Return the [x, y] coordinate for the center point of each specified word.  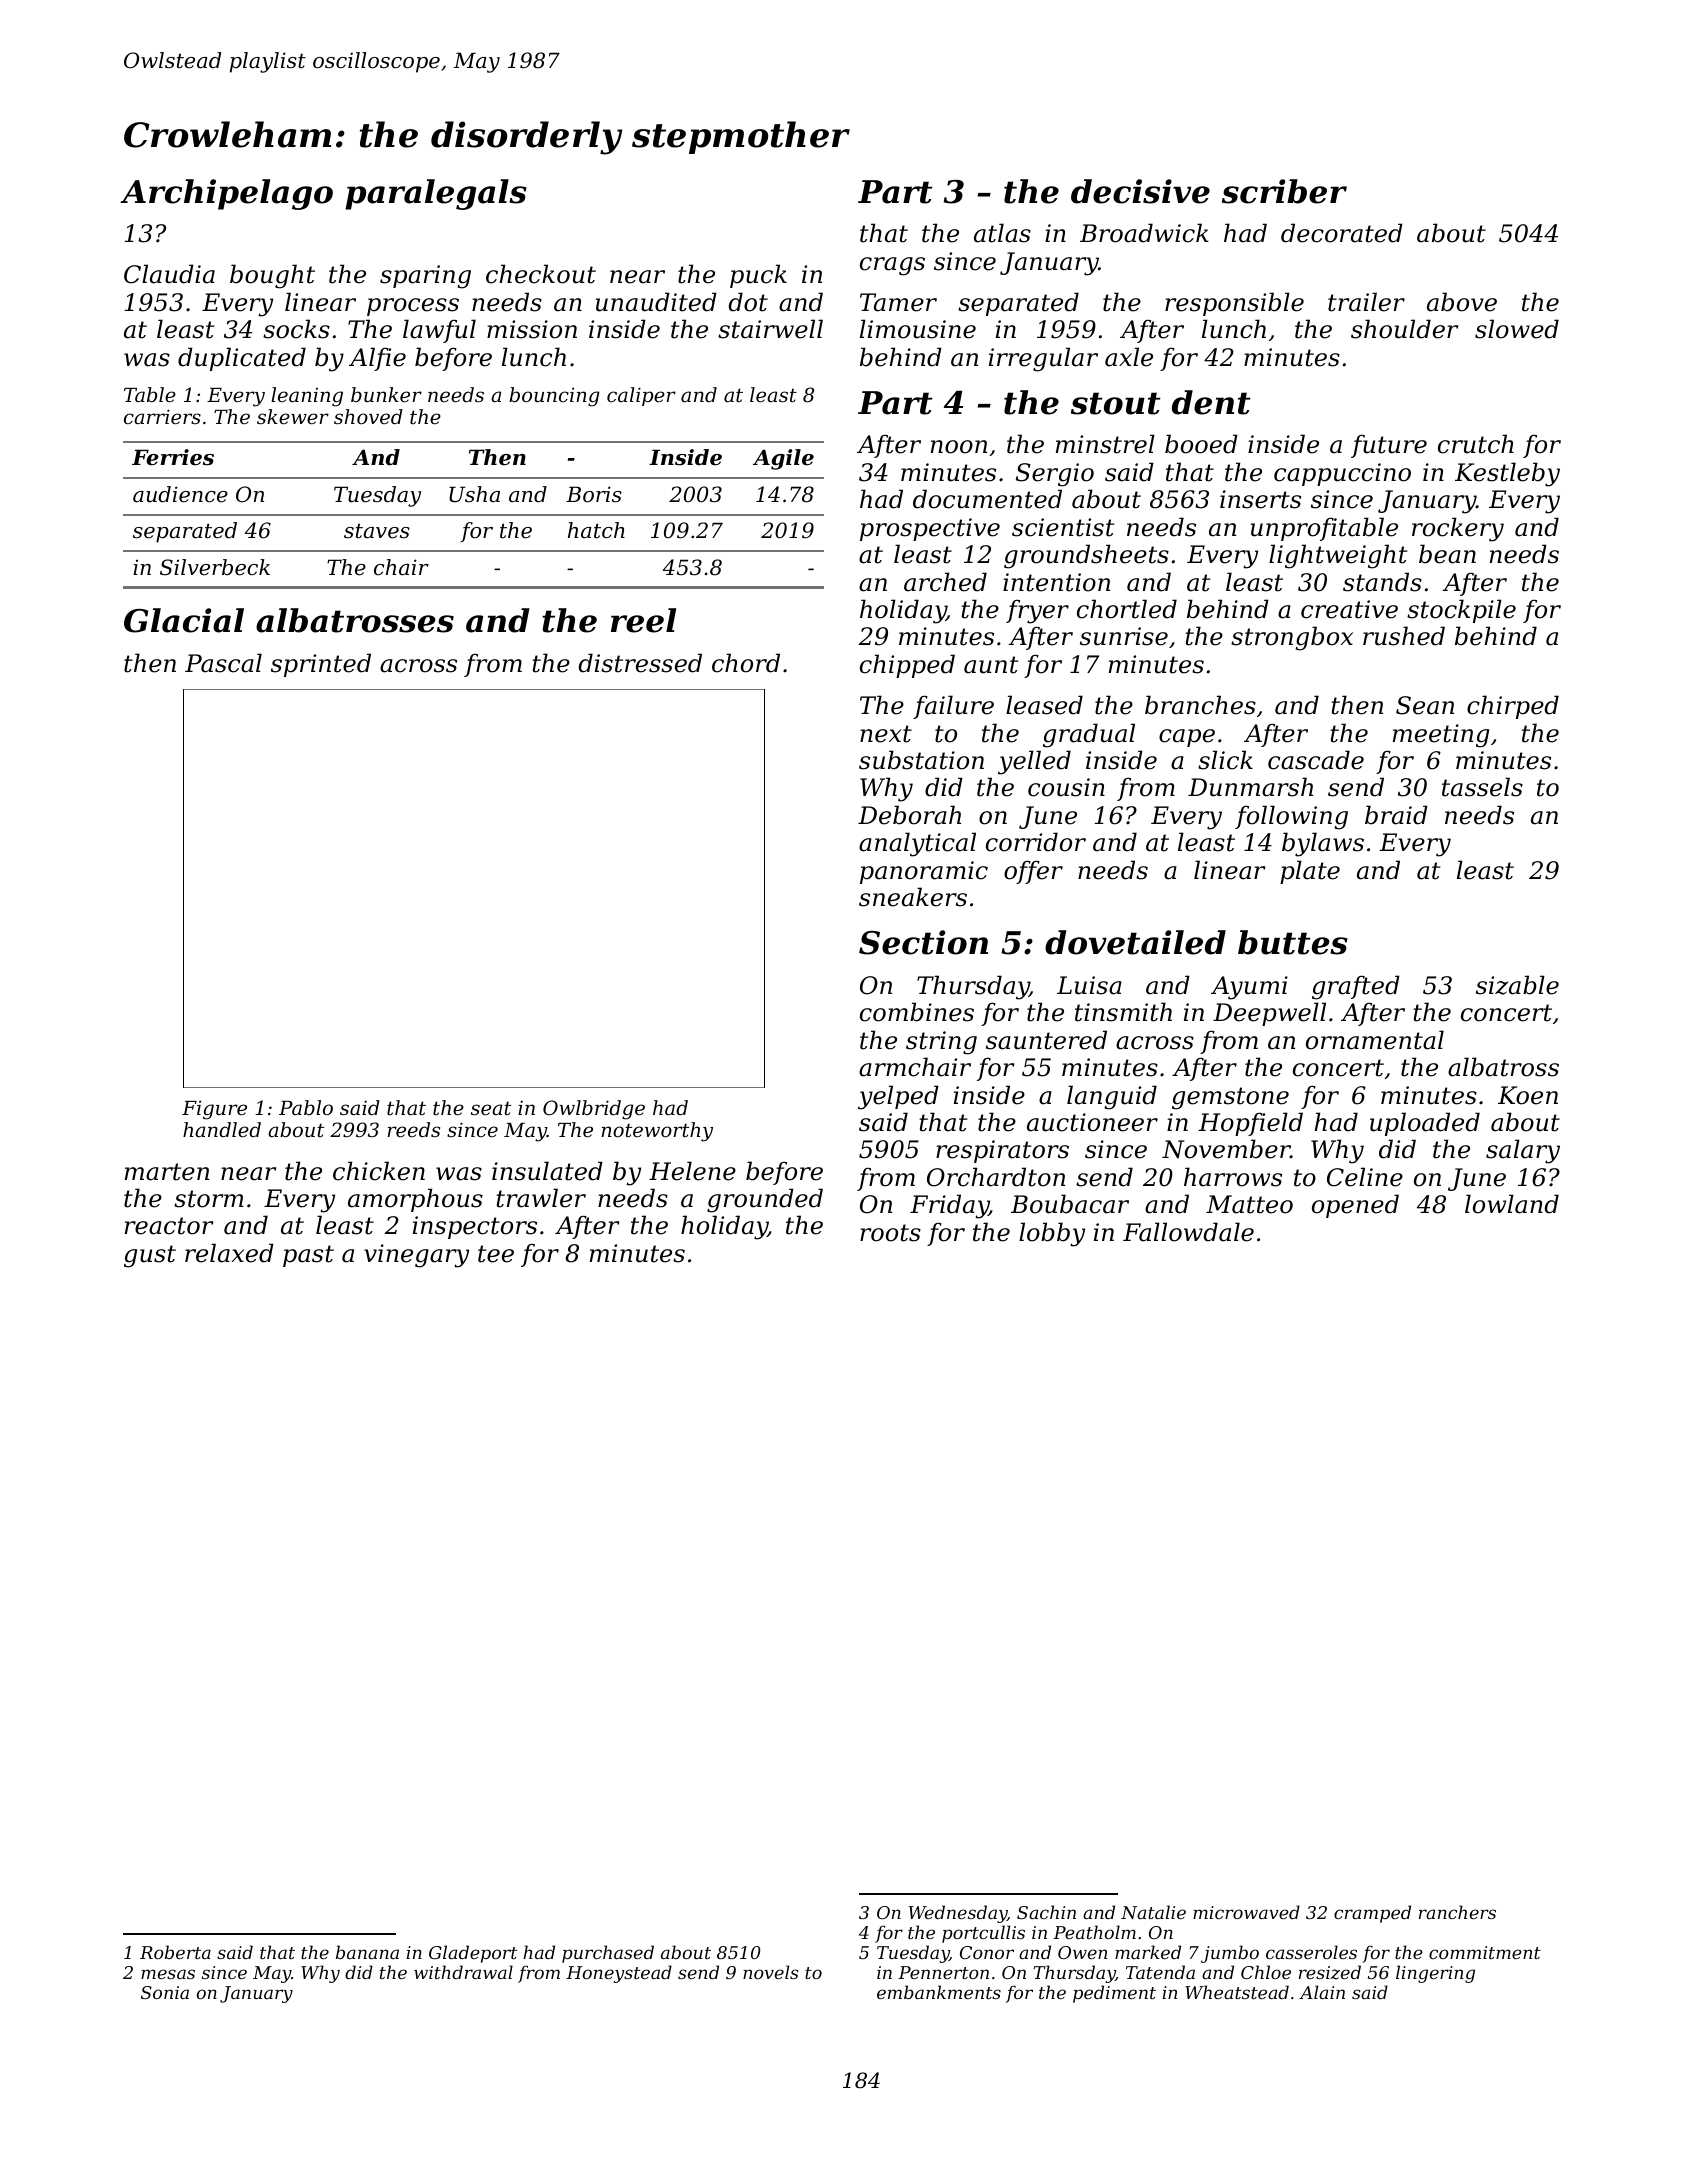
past [308, 1256]
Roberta [175, 1952]
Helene [692, 1171]
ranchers [1457, 1912]
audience [180, 494]
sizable [1517, 985]
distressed [640, 663]
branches [1200, 705]
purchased [608, 1954]
